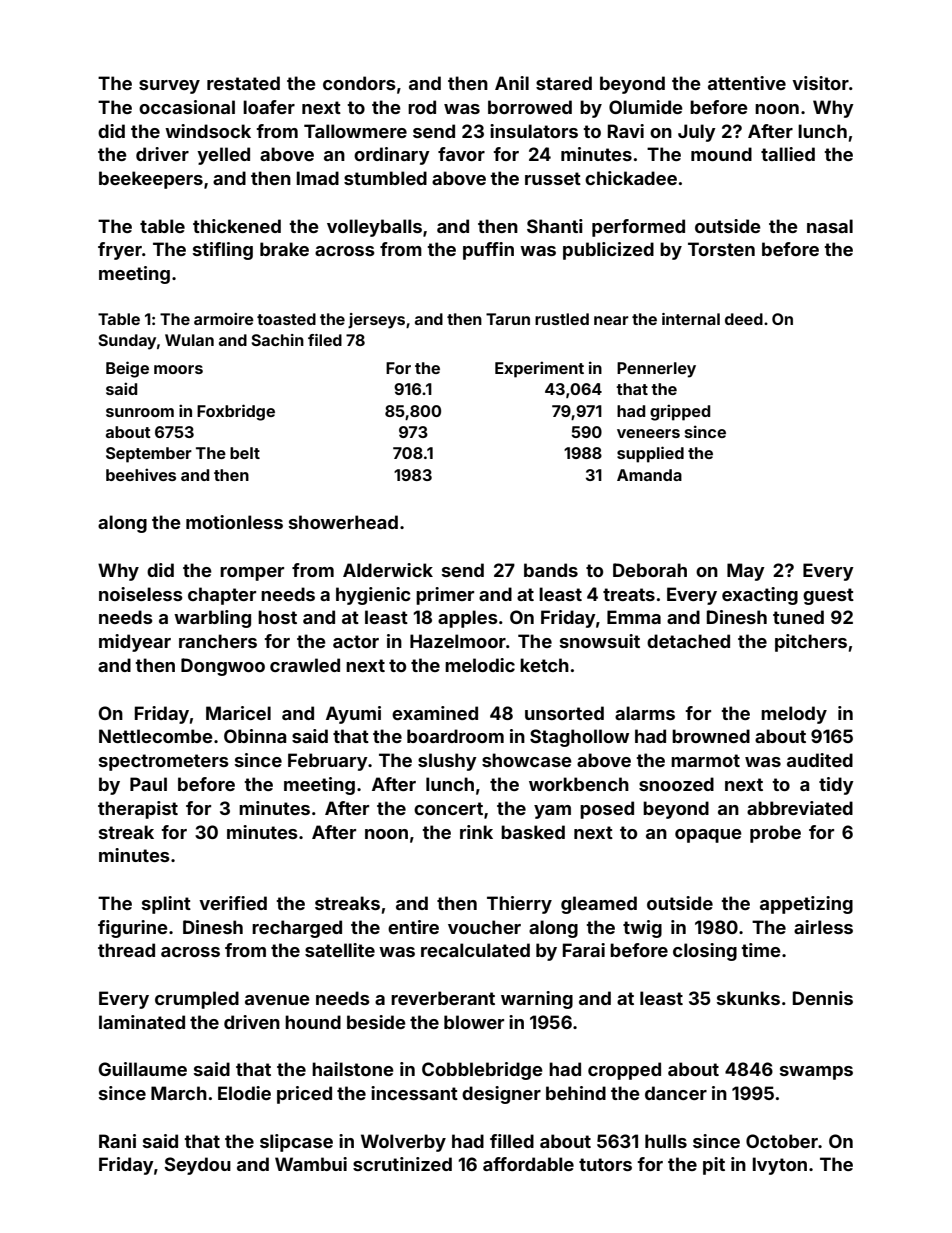  Describe the element at coordinates (461, 154) in the screenshot. I see `favor` at that location.
